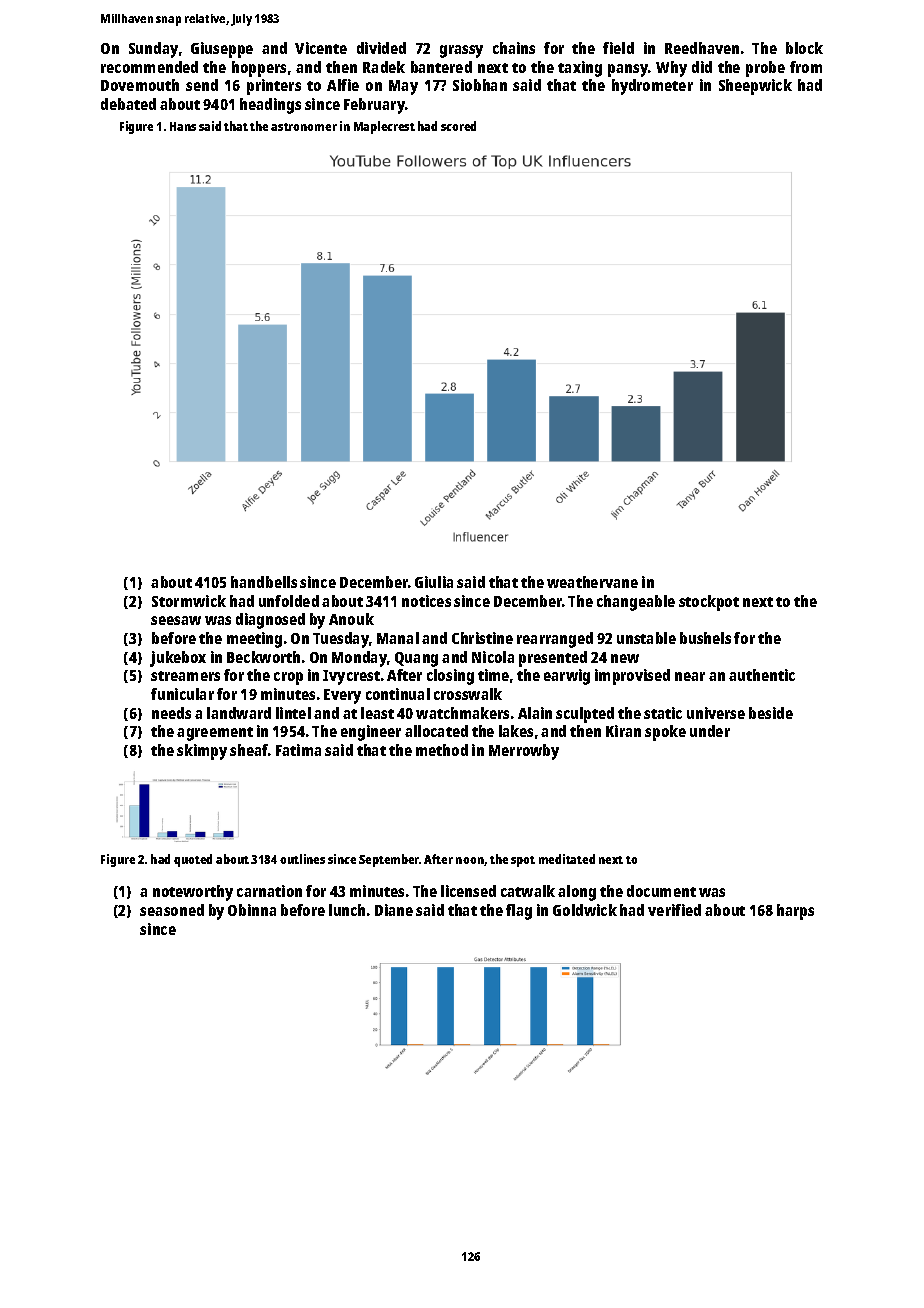  I want to click on weathervane, so click(592, 582).
